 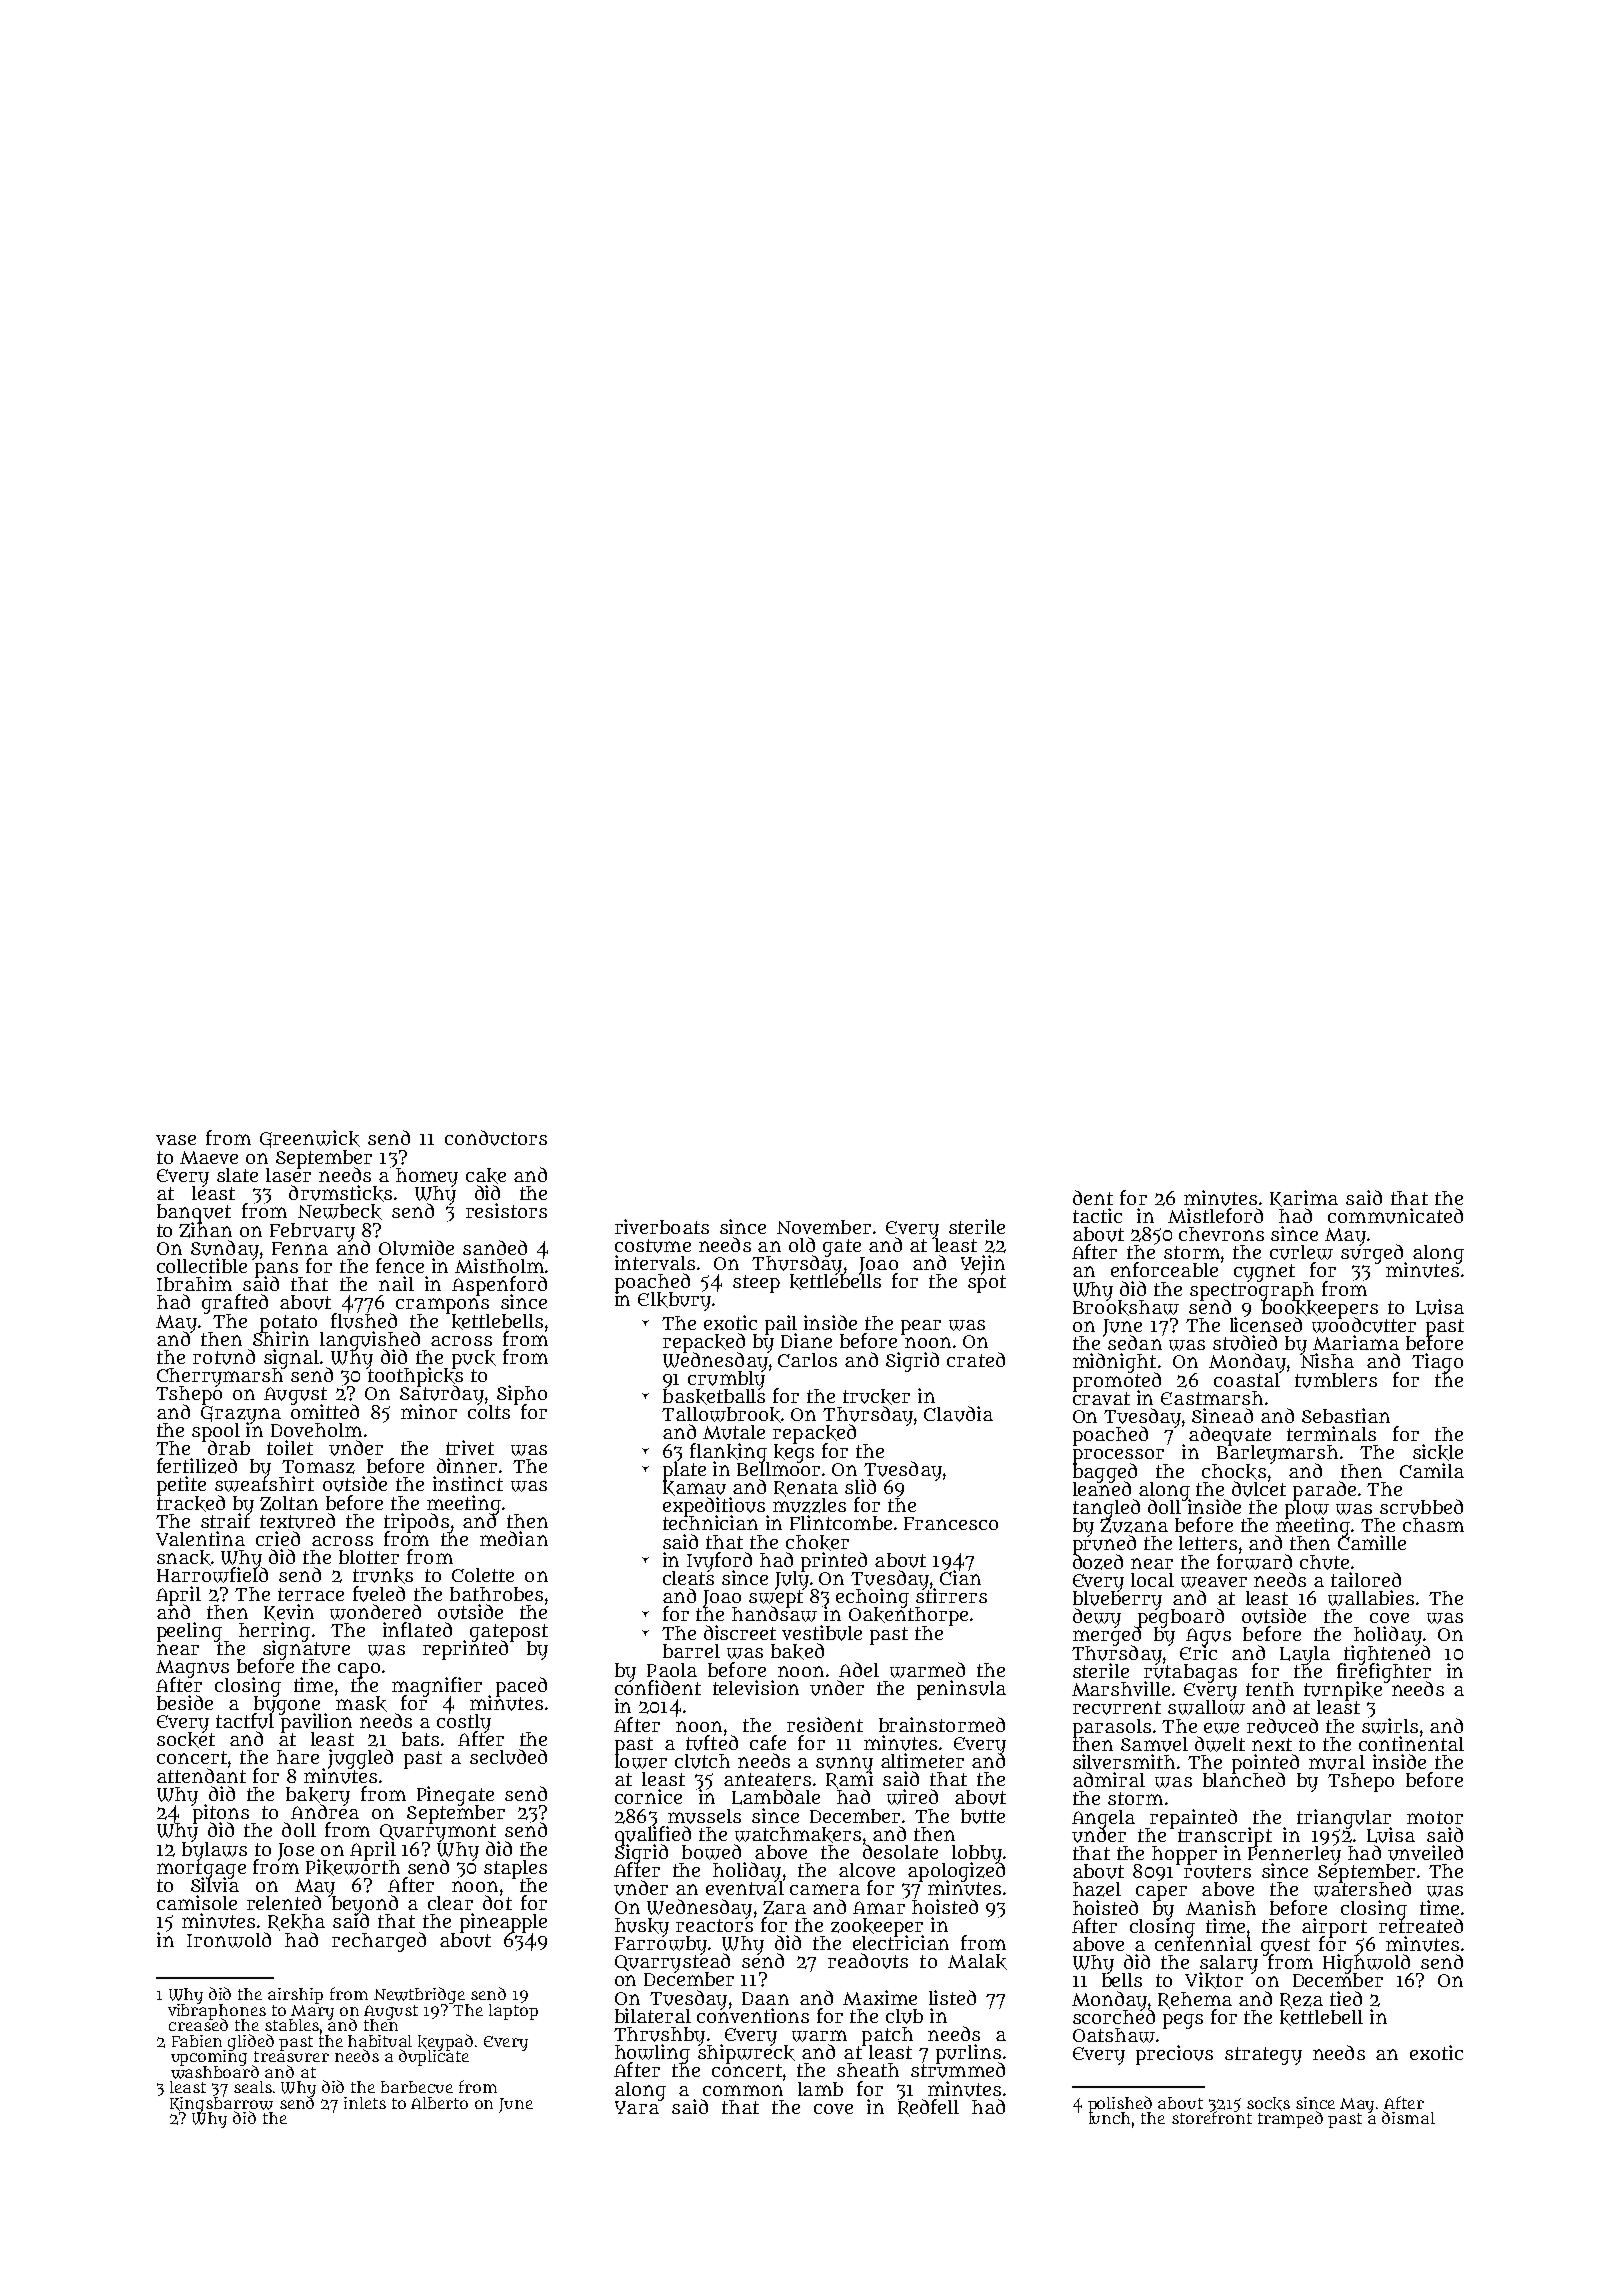 What do you see at coordinates (1109, 2118) in the image?
I see `lunch` at bounding box center [1109, 2118].
